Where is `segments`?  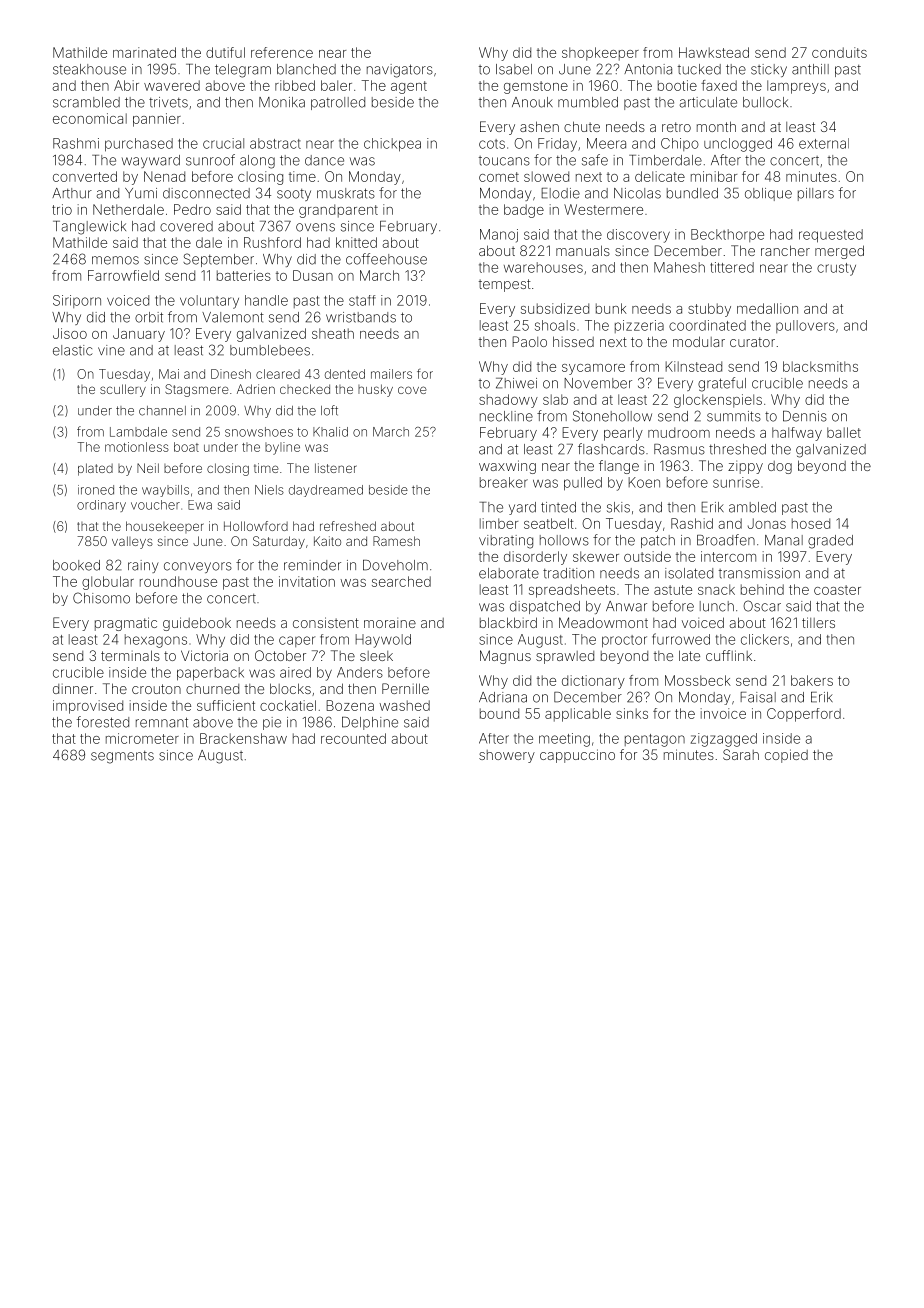 segments is located at coordinates (122, 757).
